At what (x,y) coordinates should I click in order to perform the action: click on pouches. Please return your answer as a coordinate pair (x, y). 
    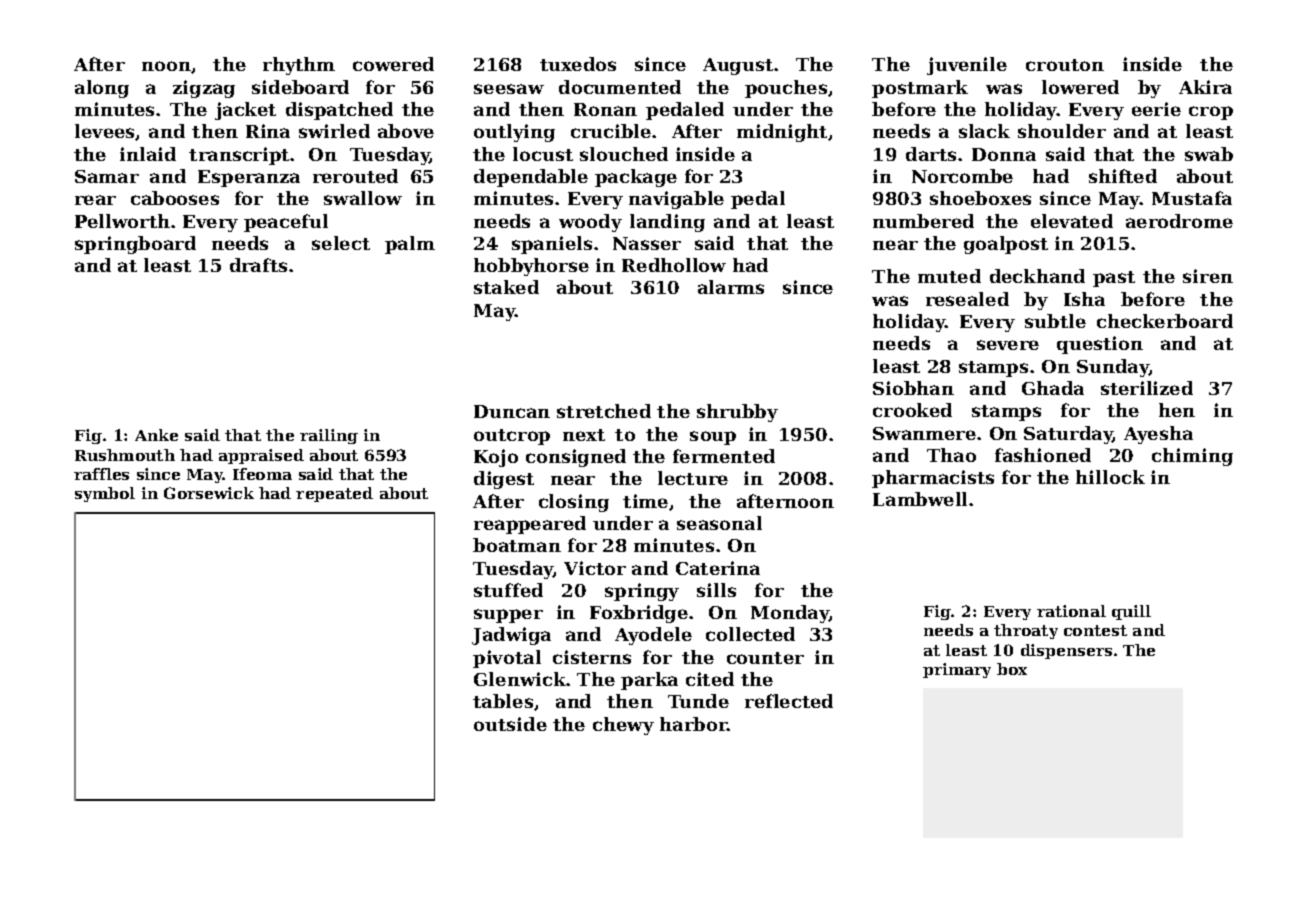
    Looking at the image, I should click on (786, 89).
